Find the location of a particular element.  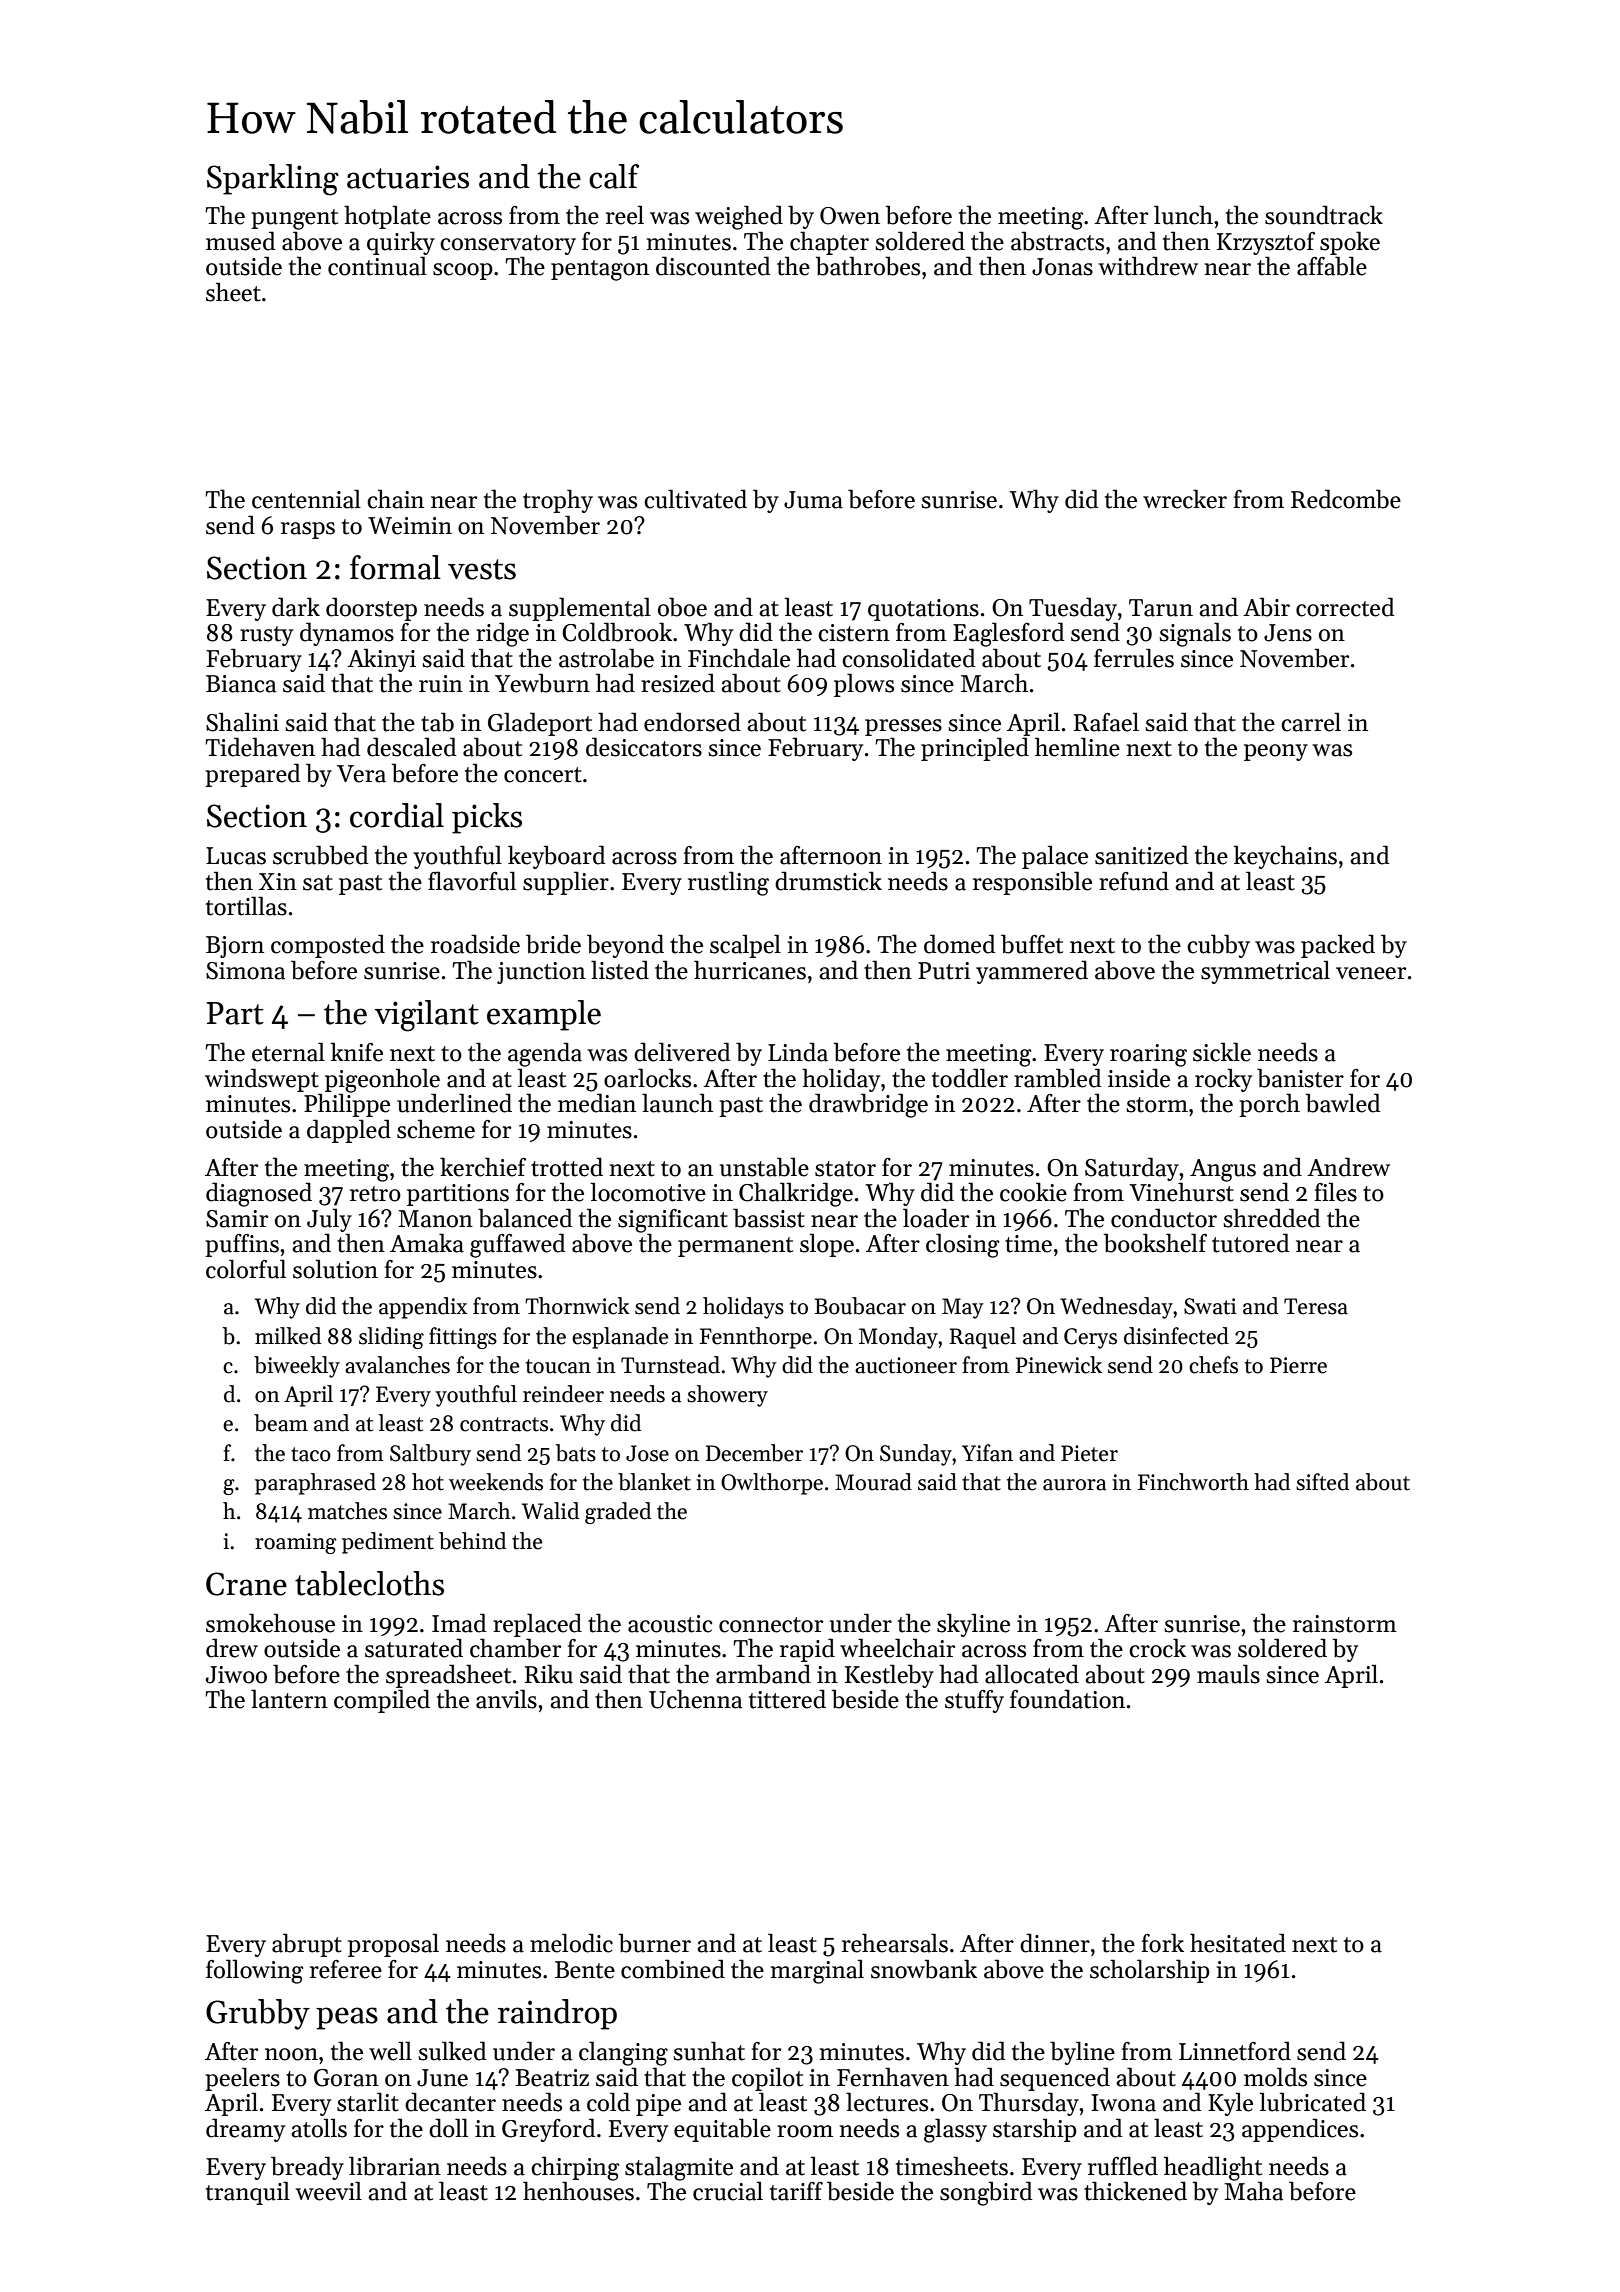

Finchworth is located at coordinates (1193, 1482).
